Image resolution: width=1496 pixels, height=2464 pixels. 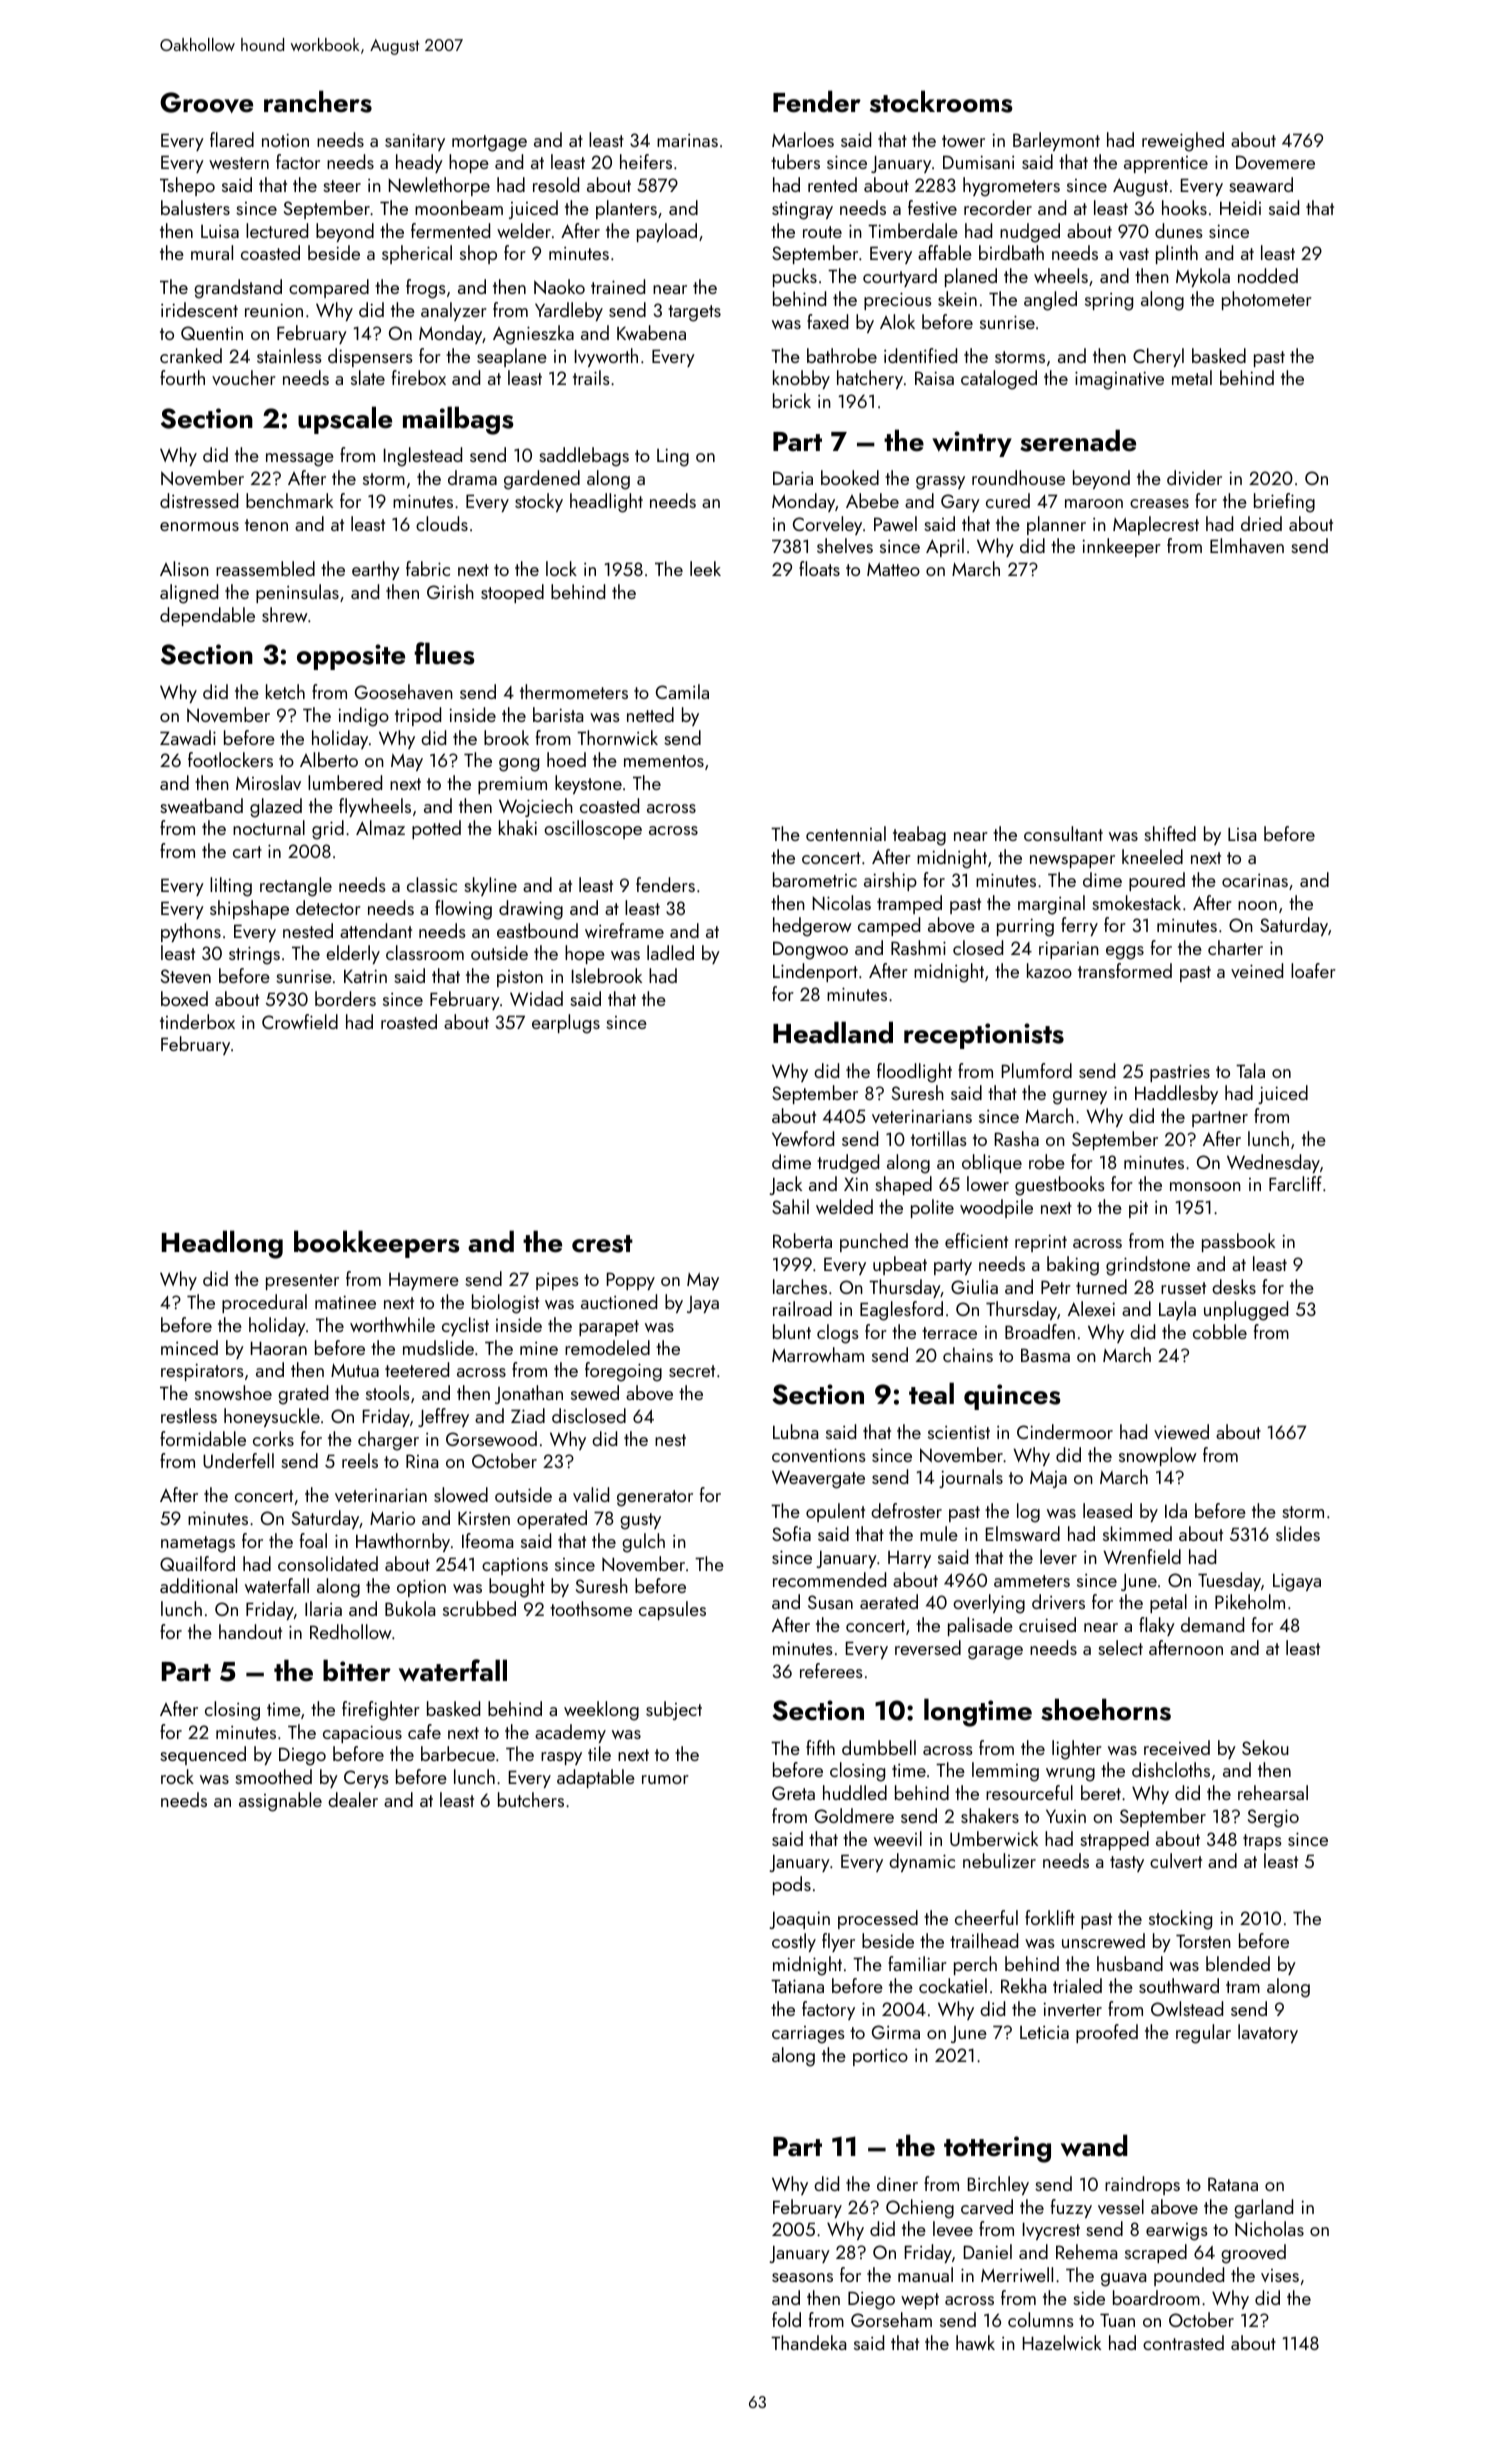 I want to click on Thandeka, so click(x=808, y=2342).
